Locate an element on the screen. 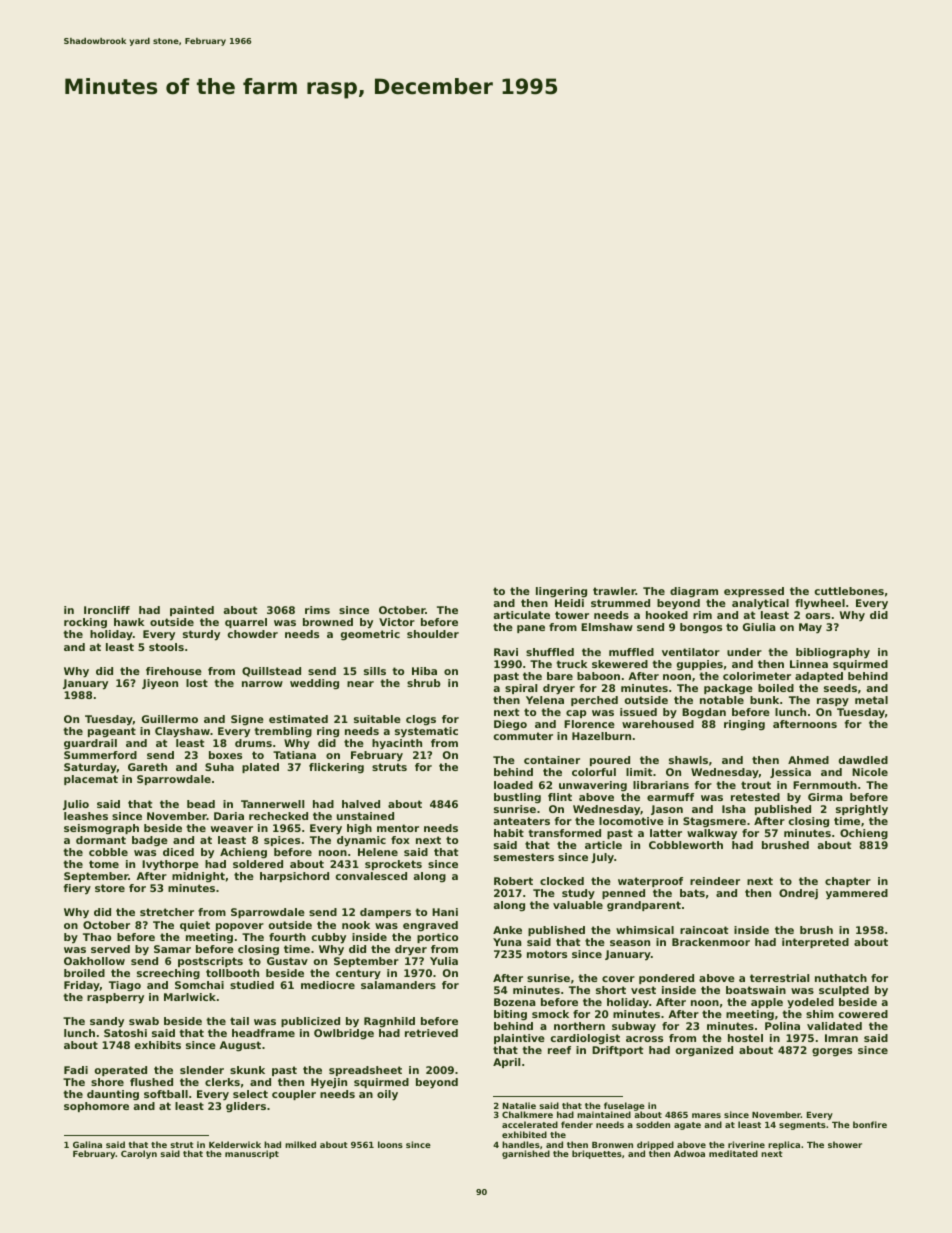  swab is located at coordinates (144, 1021).
